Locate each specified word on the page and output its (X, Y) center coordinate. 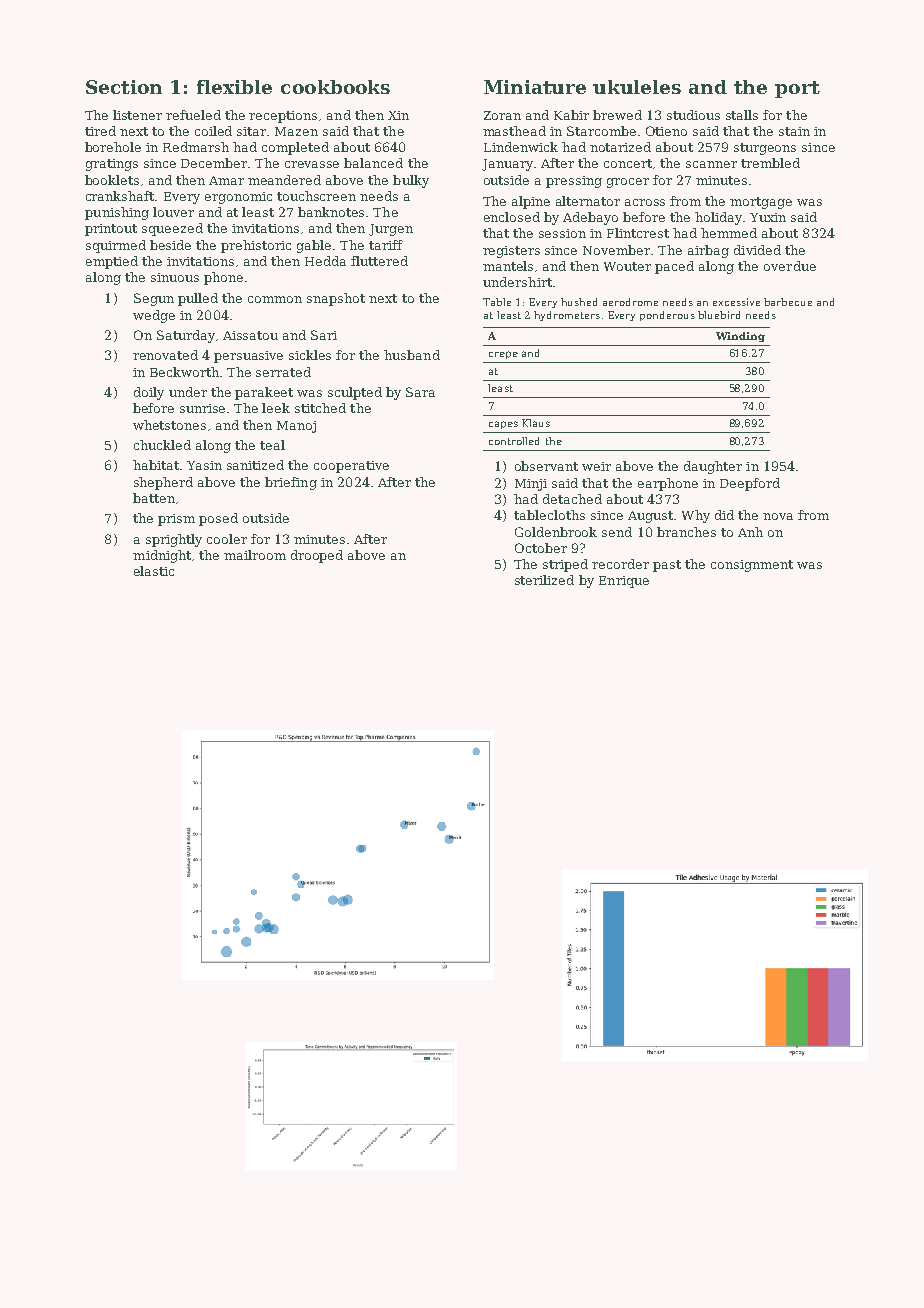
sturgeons (765, 149)
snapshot (336, 299)
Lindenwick (521, 147)
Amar (226, 180)
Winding (740, 337)
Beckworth (184, 372)
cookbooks (335, 87)
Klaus (536, 423)
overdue (790, 266)
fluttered (379, 261)
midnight (162, 556)
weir (596, 466)
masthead (514, 131)
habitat (156, 465)
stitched (320, 408)
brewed (617, 115)
